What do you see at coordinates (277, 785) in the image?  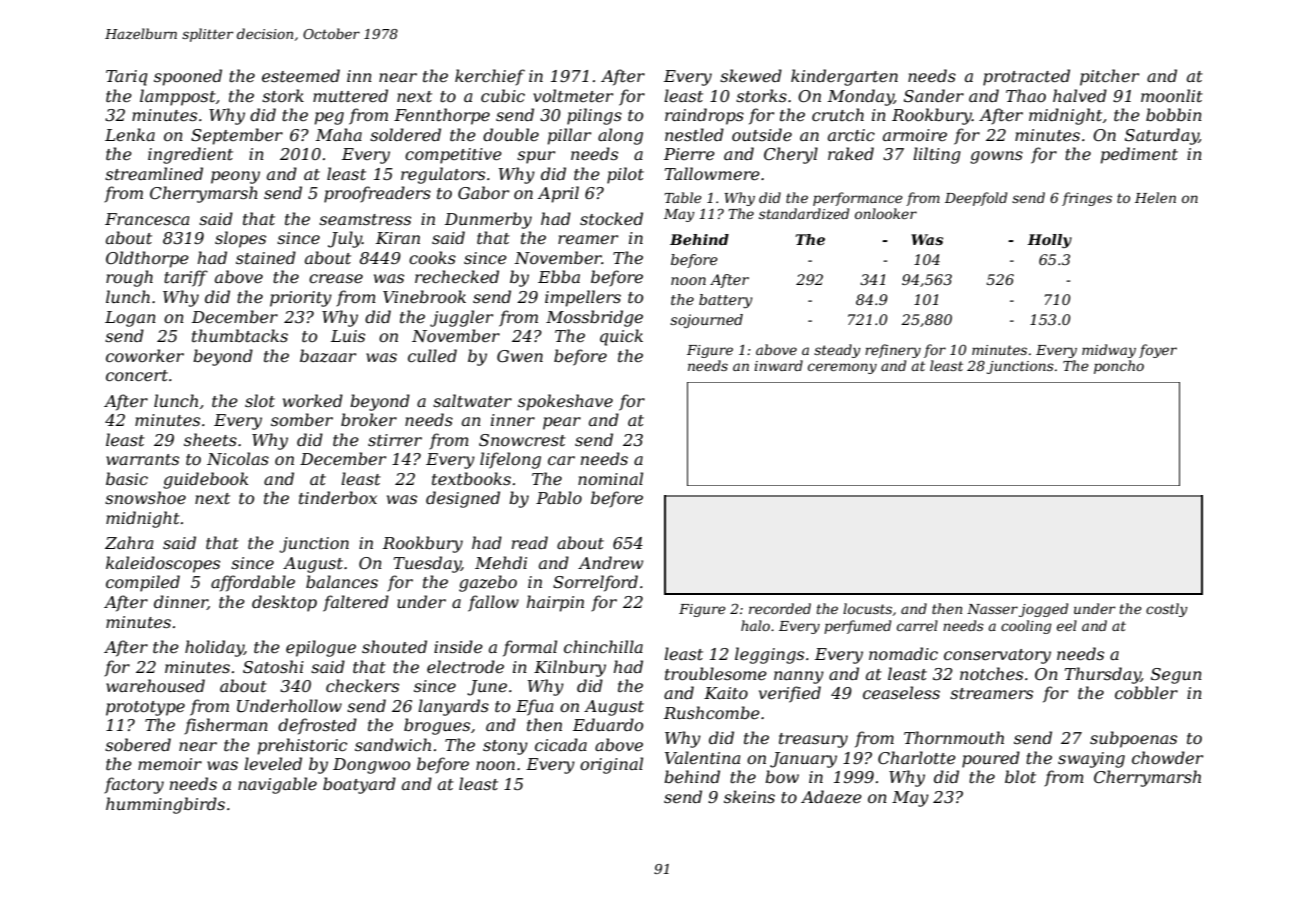 I see `navigable` at bounding box center [277, 785].
